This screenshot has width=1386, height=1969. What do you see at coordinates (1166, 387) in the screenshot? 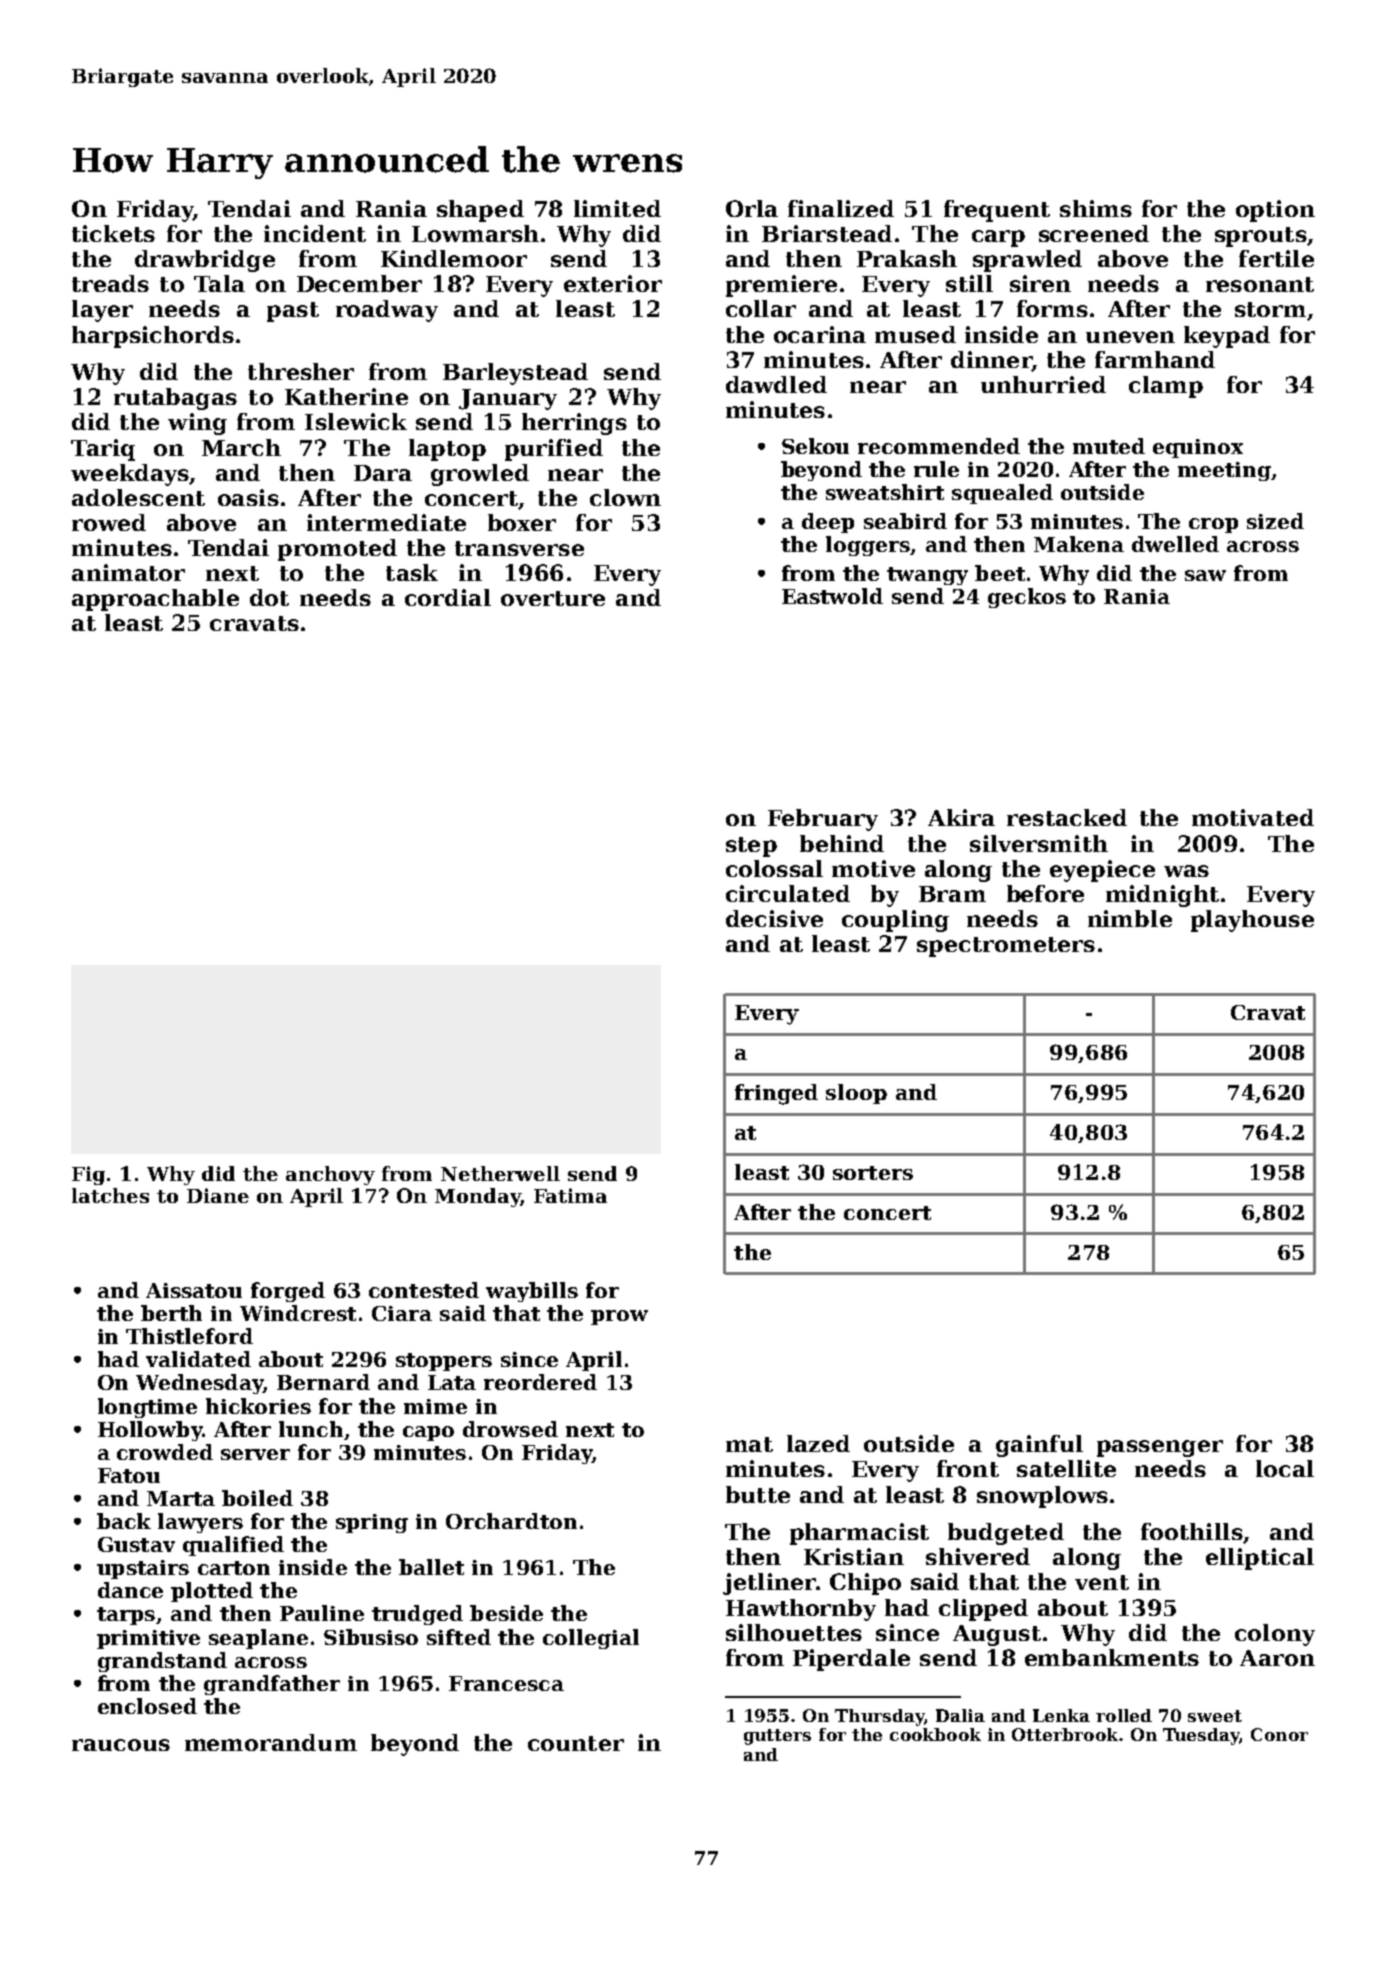
I see `clamp` at bounding box center [1166, 387].
